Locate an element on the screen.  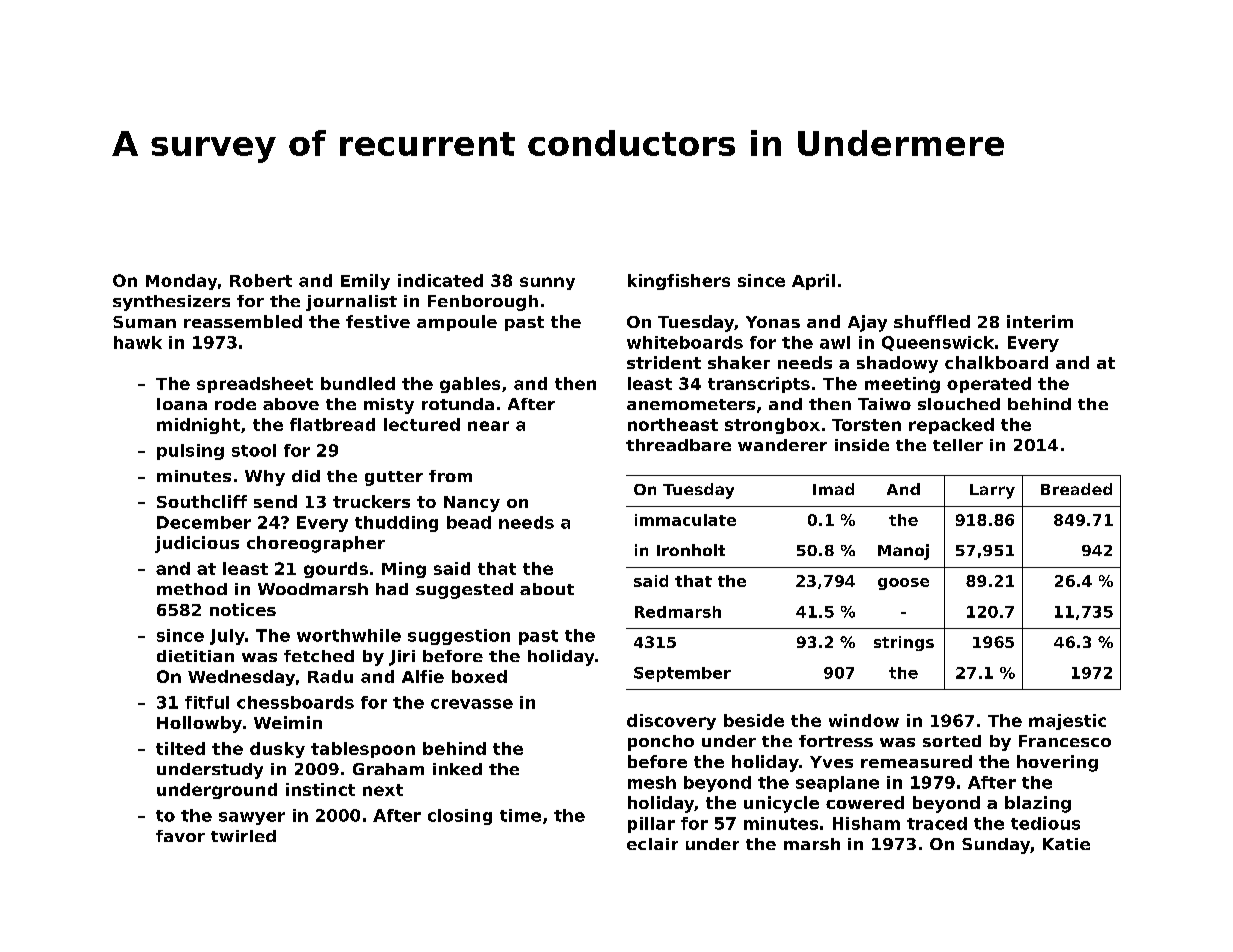
closing is located at coordinates (460, 817).
